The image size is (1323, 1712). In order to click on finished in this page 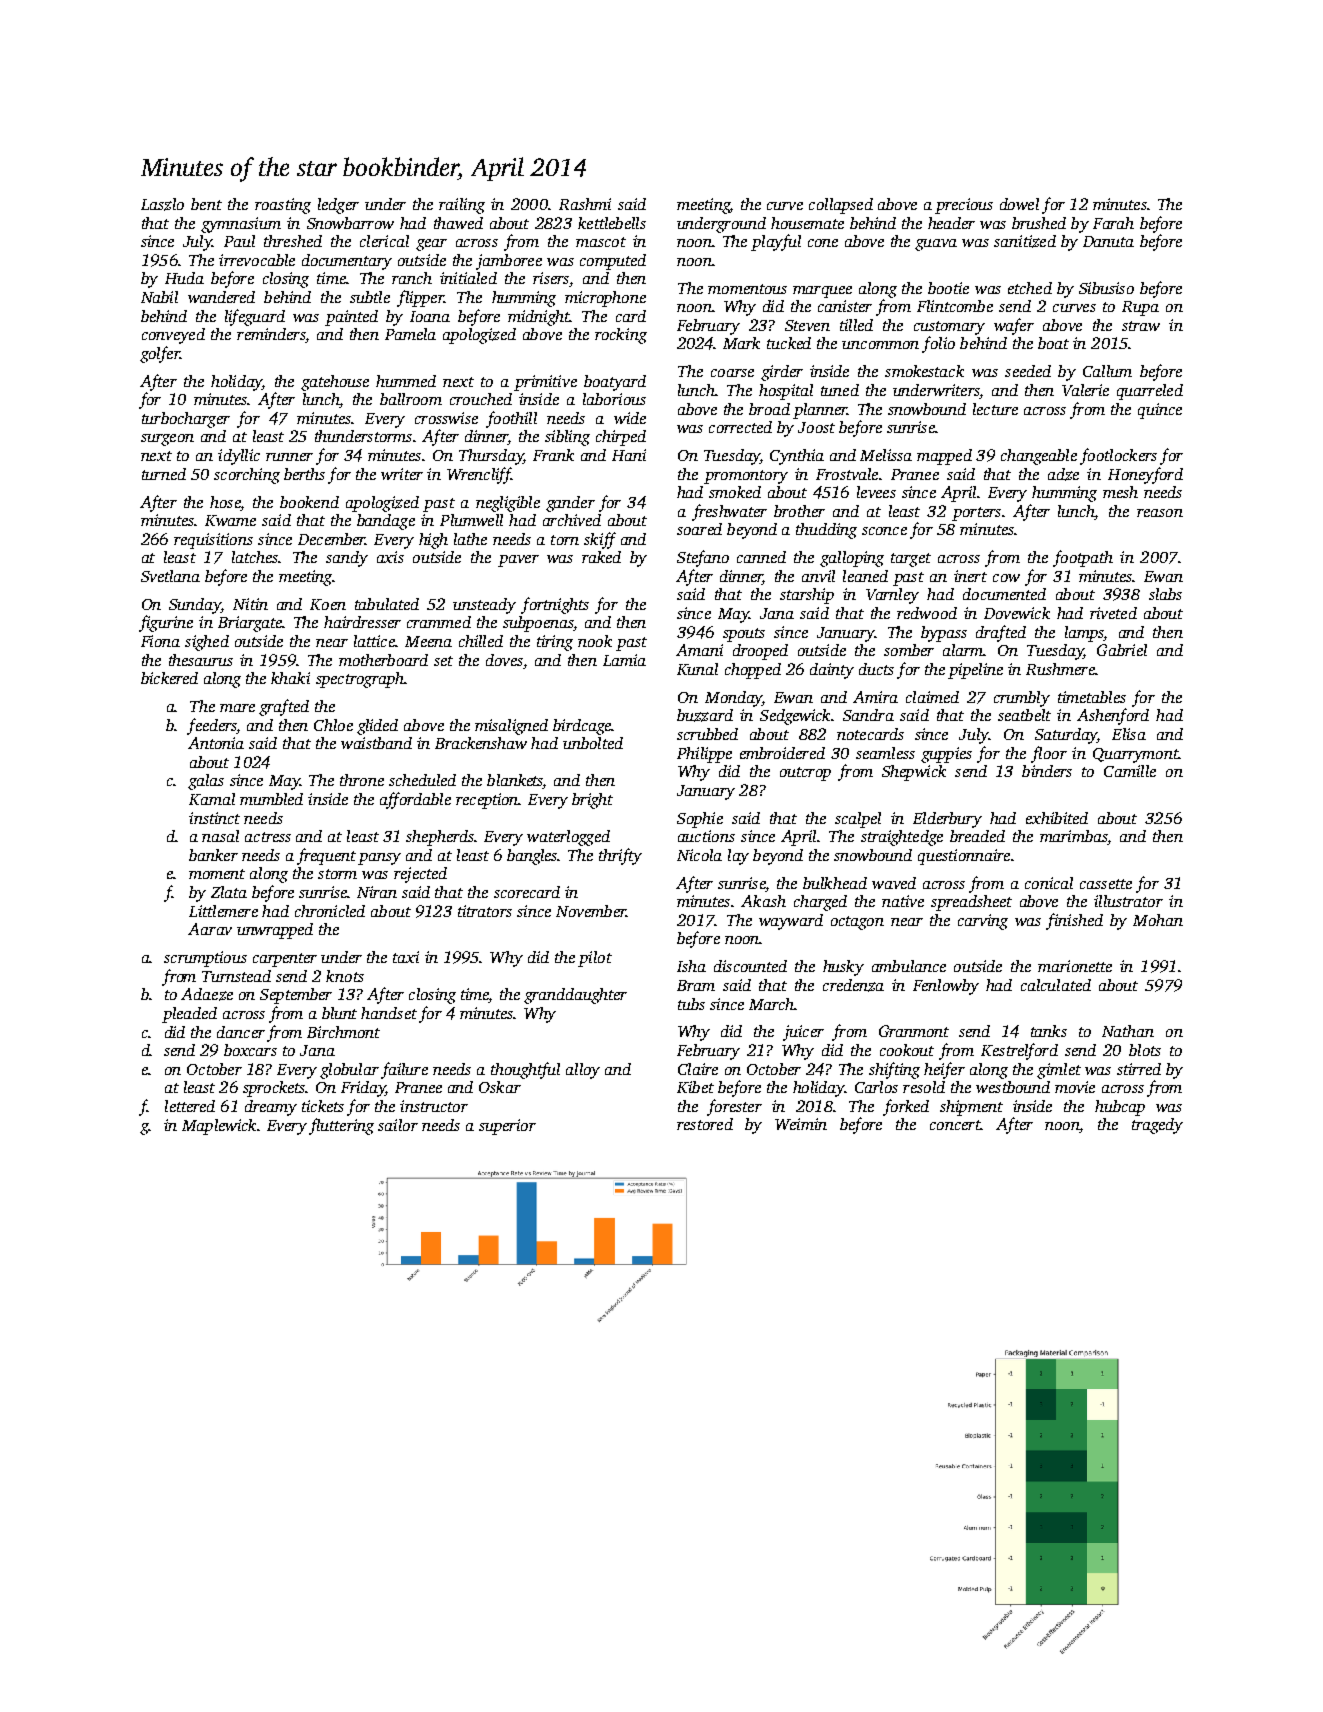, I will do `click(1074, 921)`.
